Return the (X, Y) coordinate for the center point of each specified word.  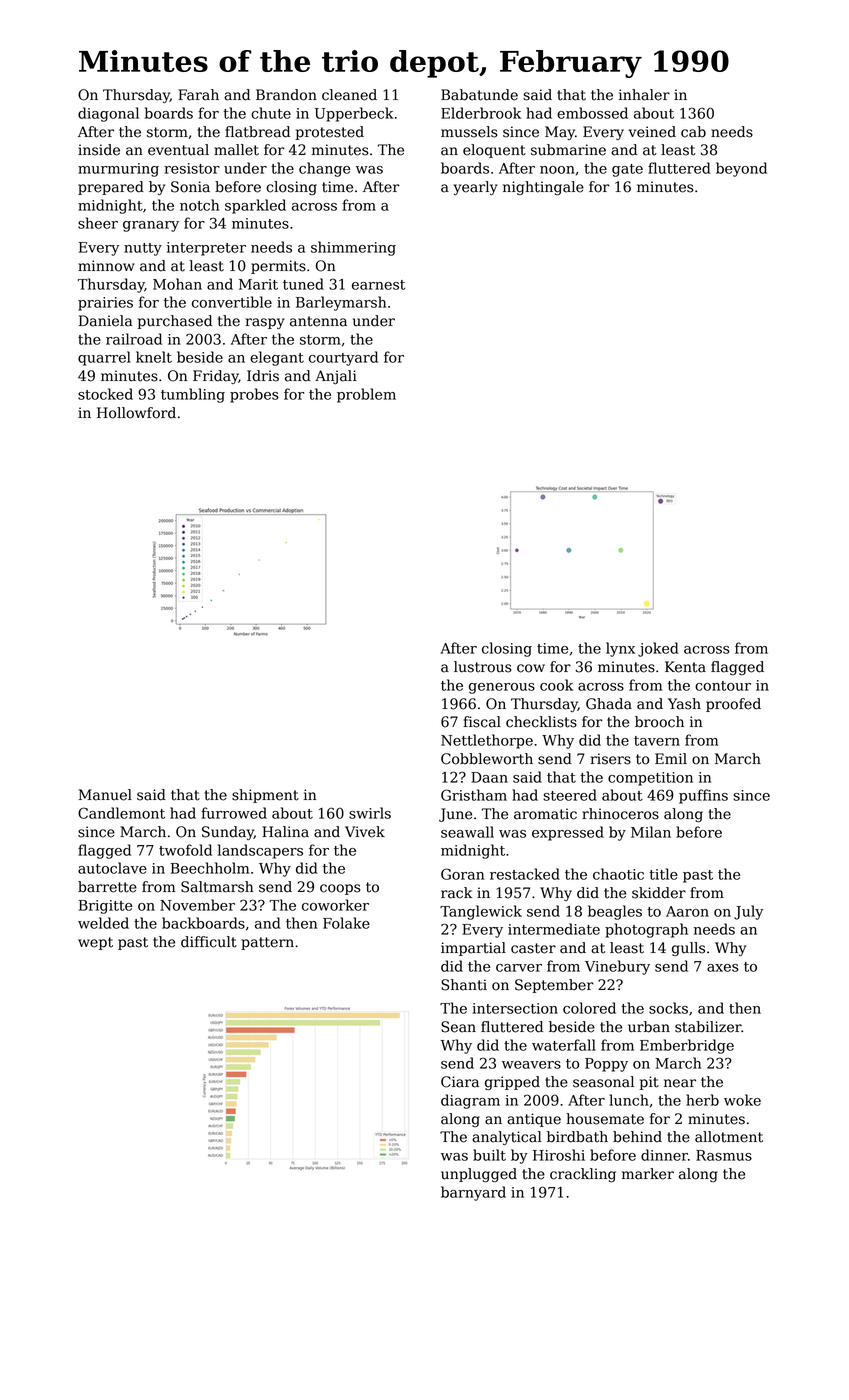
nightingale (543, 188)
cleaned (349, 95)
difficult (209, 942)
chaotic (618, 874)
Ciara (460, 1082)
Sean (458, 1027)
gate (627, 170)
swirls (370, 813)
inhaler (644, 95)
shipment (265, 796)
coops (340, 889)
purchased (174, 322)
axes (723, 968)
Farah (198, 95)
